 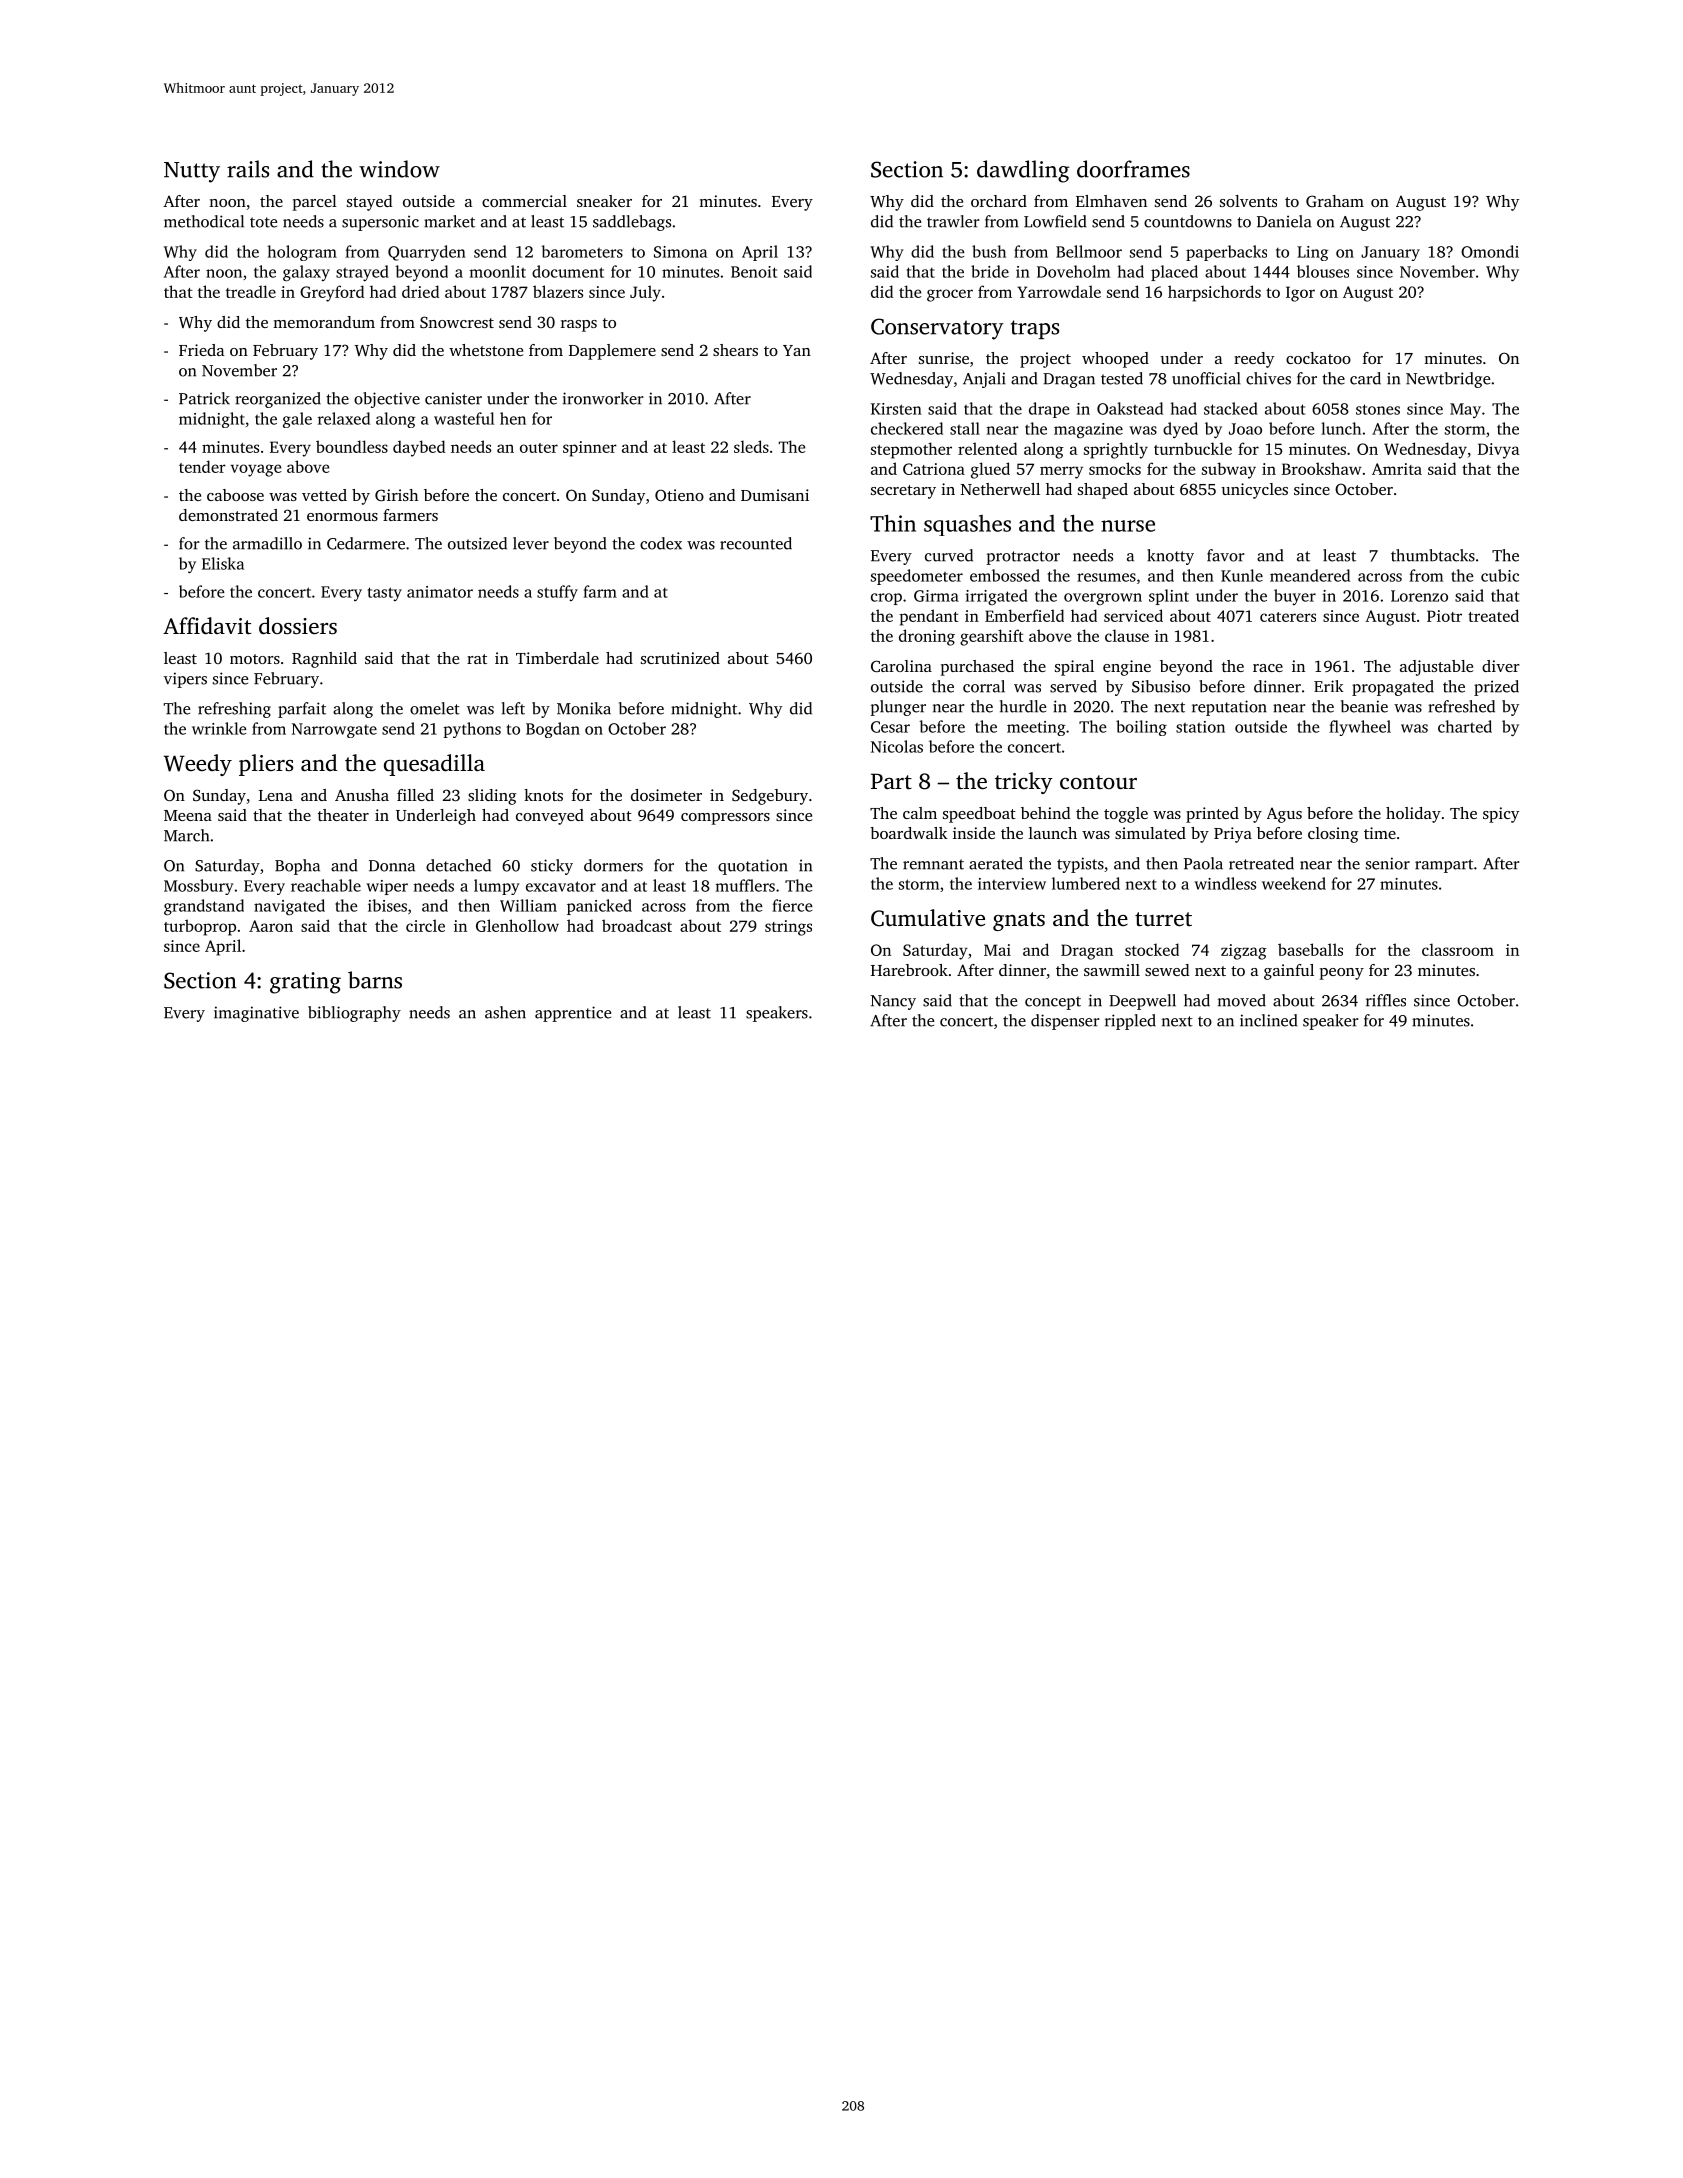 I want to click on dossiers, so click(x=298, y=626).
